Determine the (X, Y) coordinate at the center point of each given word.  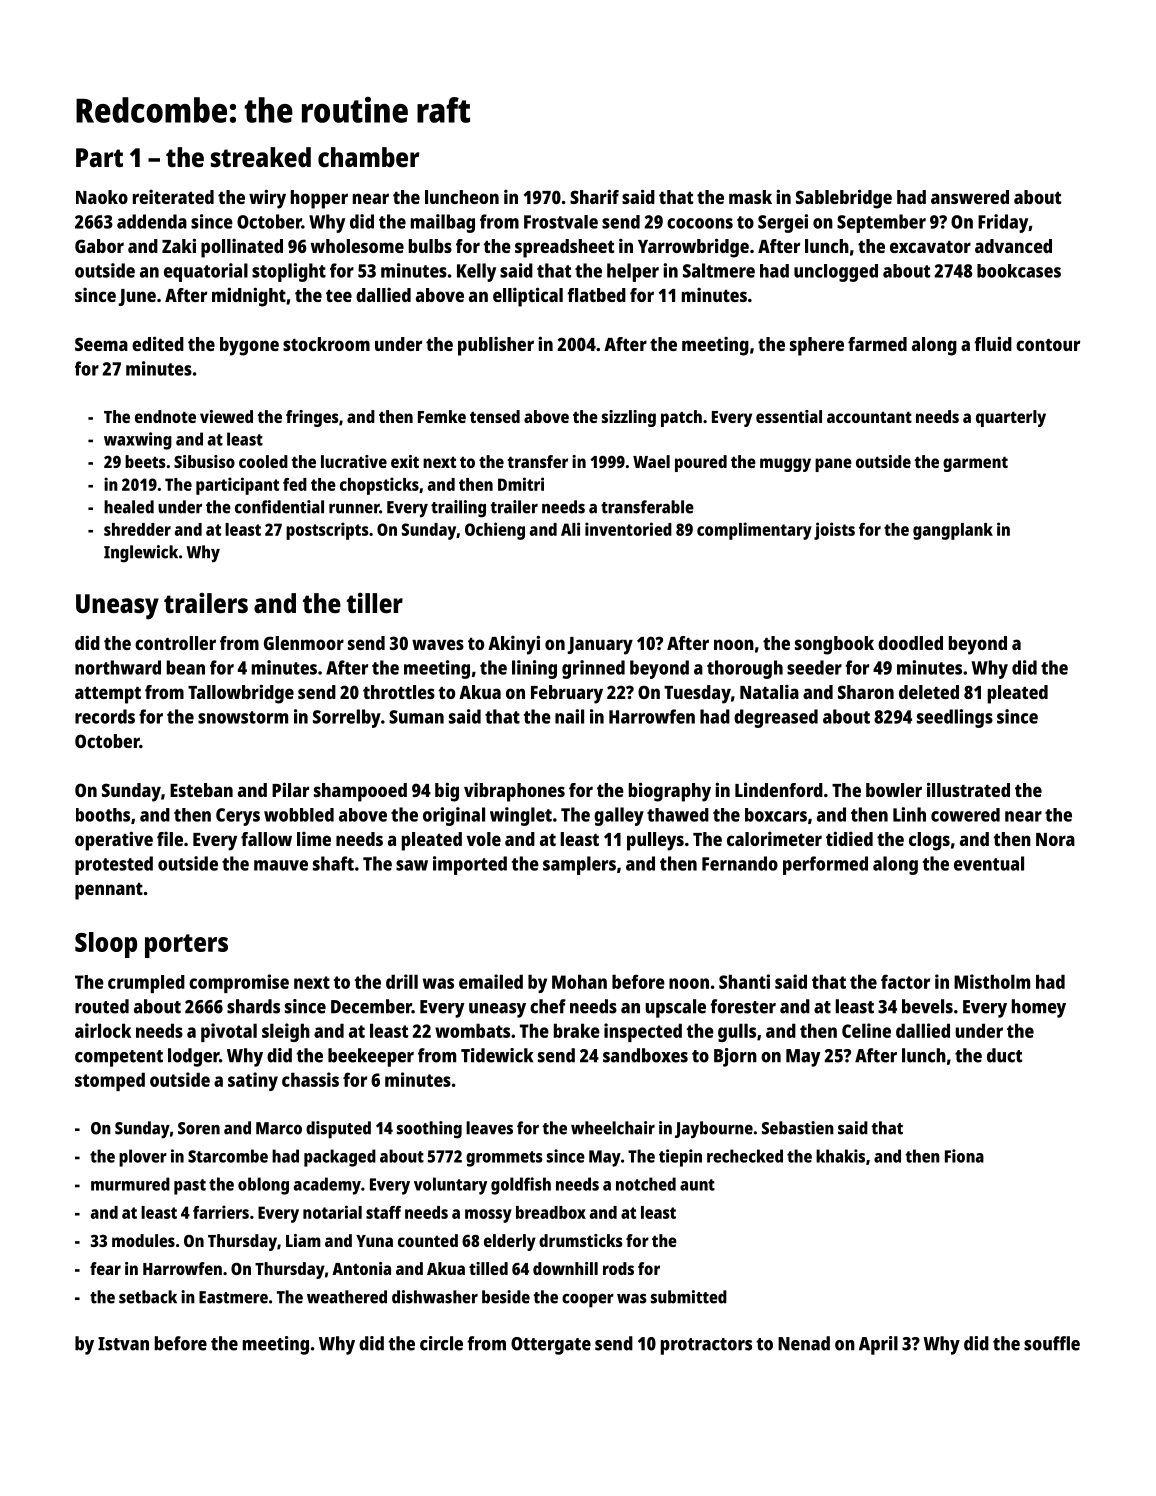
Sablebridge (844, 199)
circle (441, 1343)
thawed (678, 815)
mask (750, 197)
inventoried (628, 529)
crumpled (146, 984)
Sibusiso (204, 461)
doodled (910, 643)
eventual (989, 863)
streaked (261, 157)
